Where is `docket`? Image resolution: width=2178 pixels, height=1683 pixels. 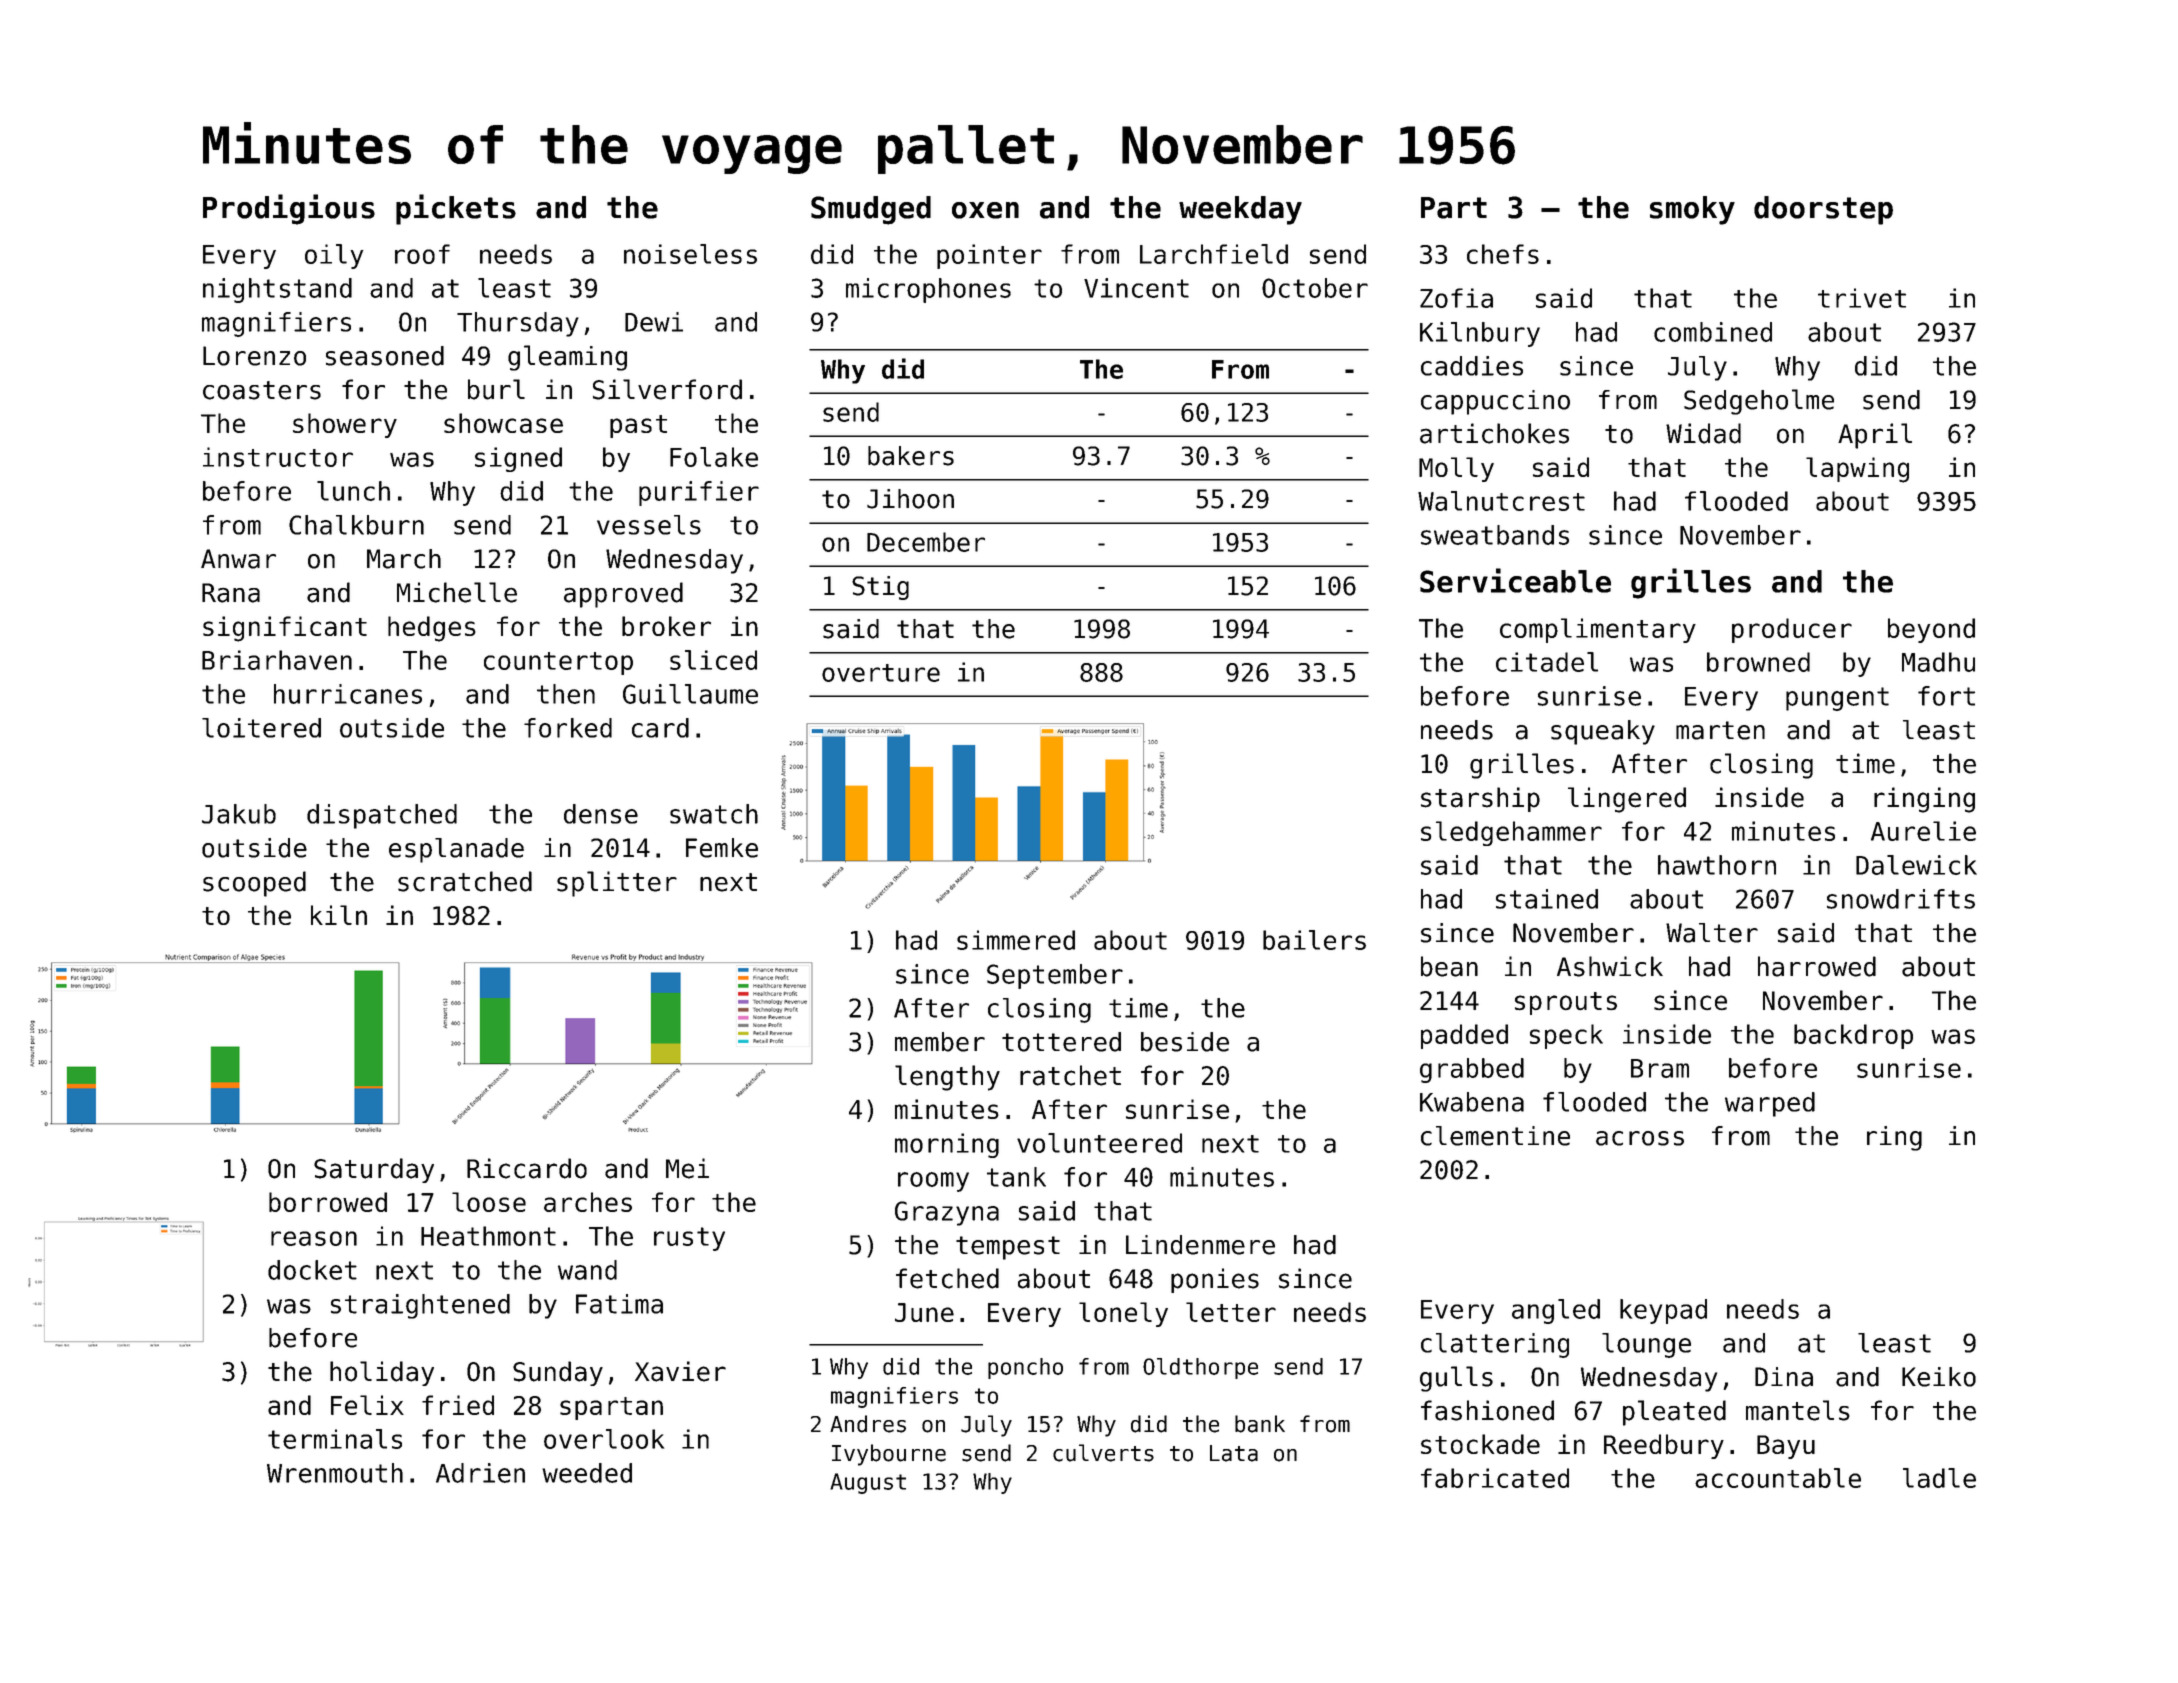 docket is located at coordinates (312, 1270).
